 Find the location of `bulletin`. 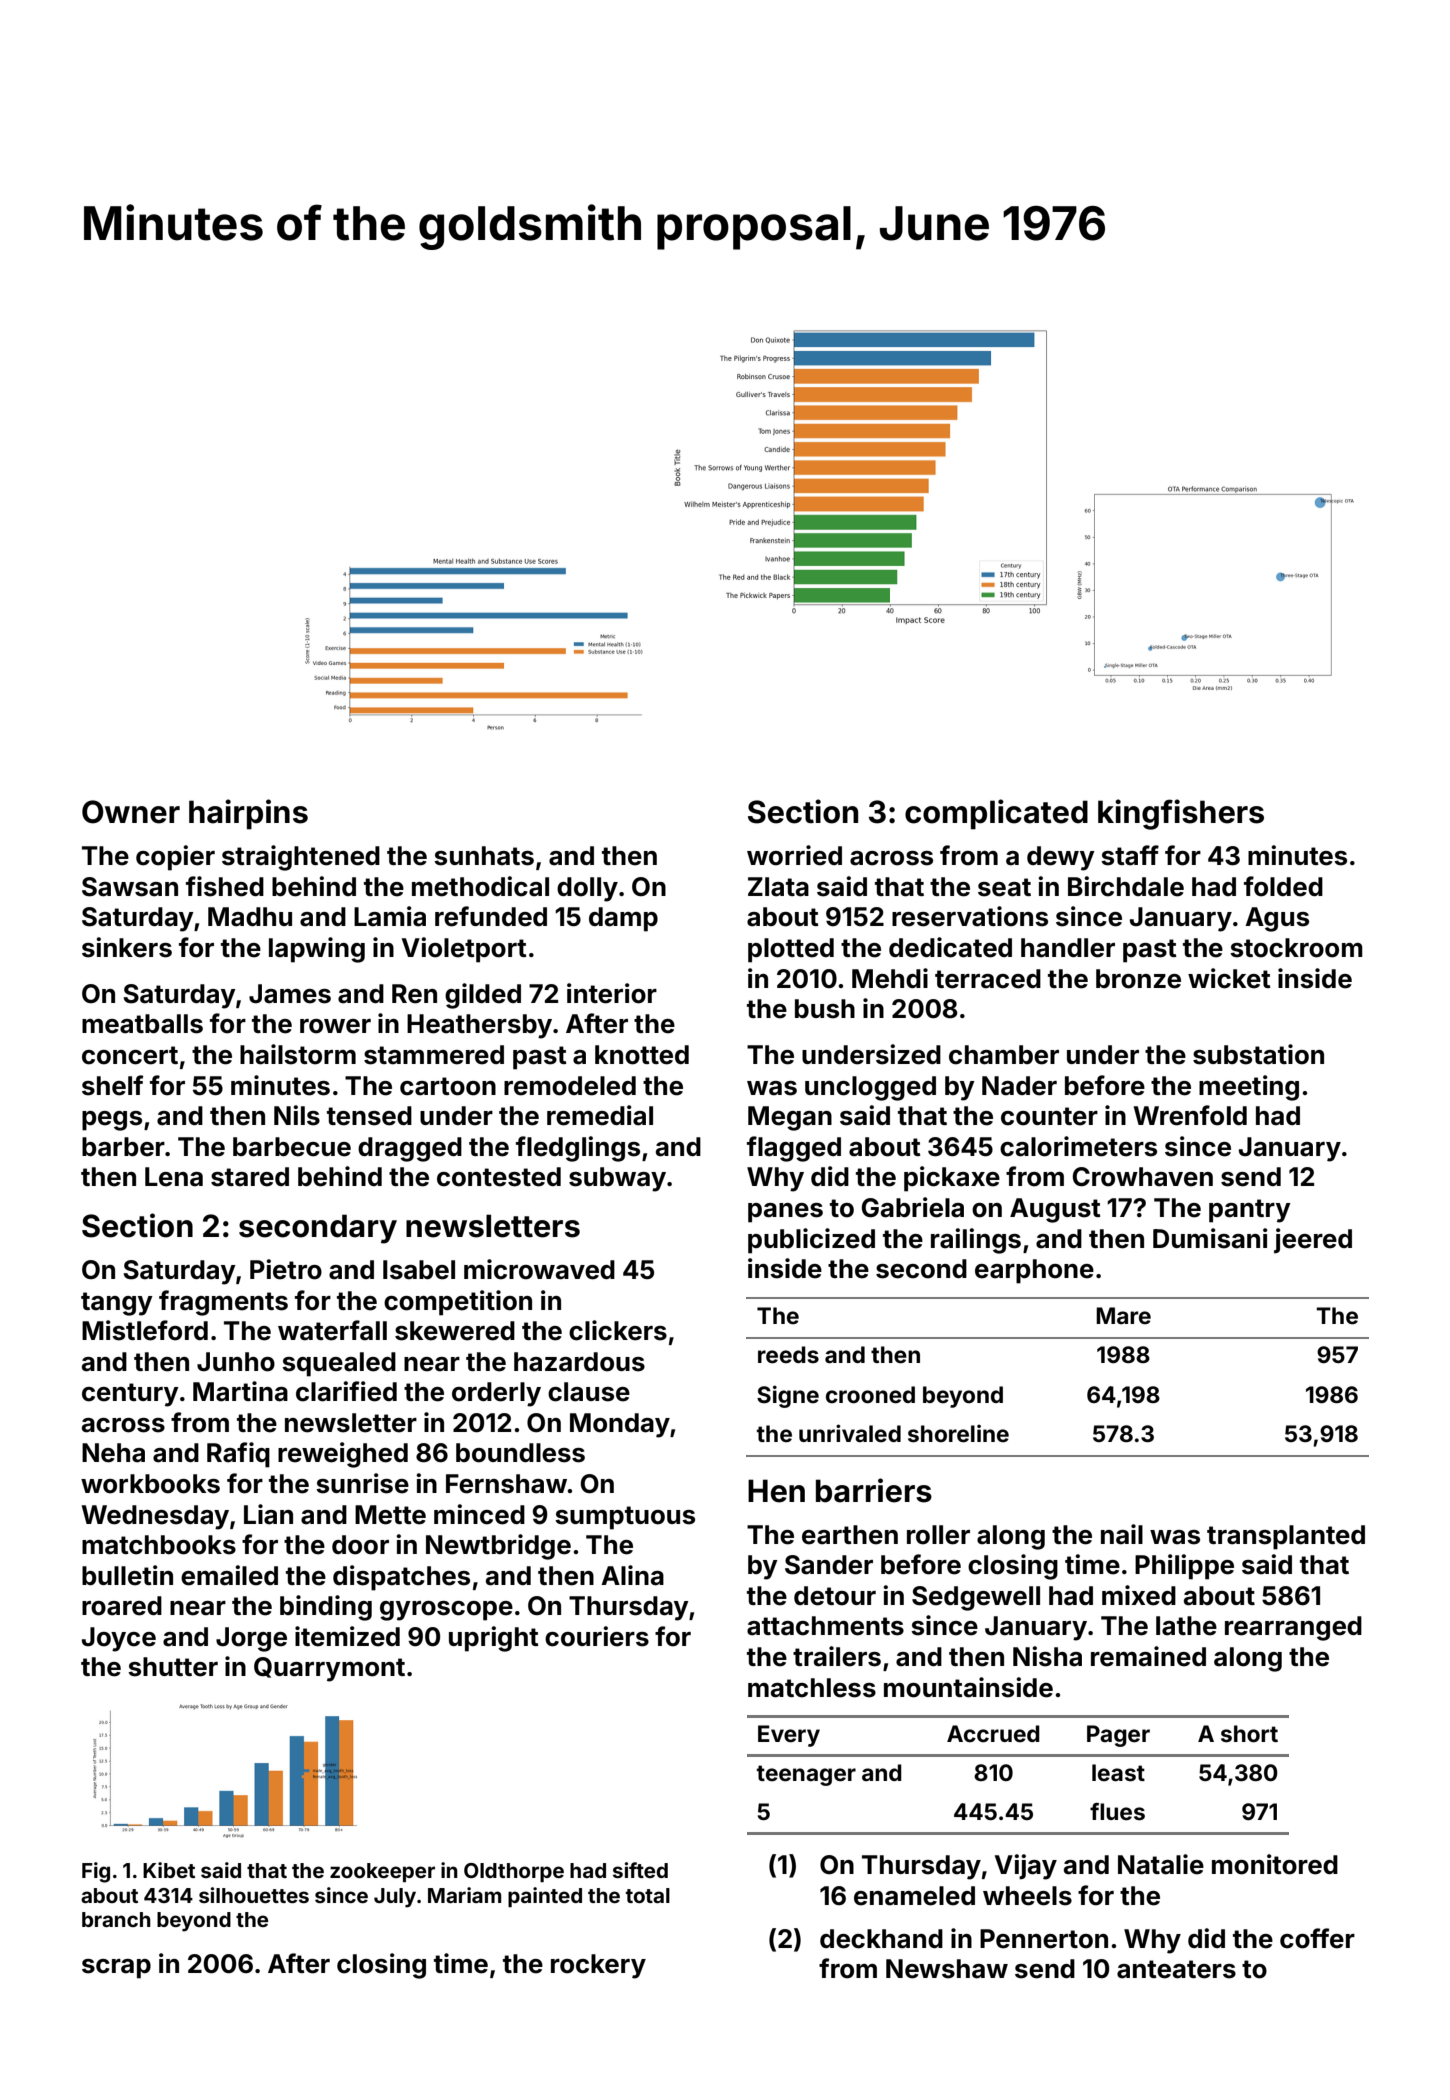

bulletin is located at coordinates (127, 1575).
